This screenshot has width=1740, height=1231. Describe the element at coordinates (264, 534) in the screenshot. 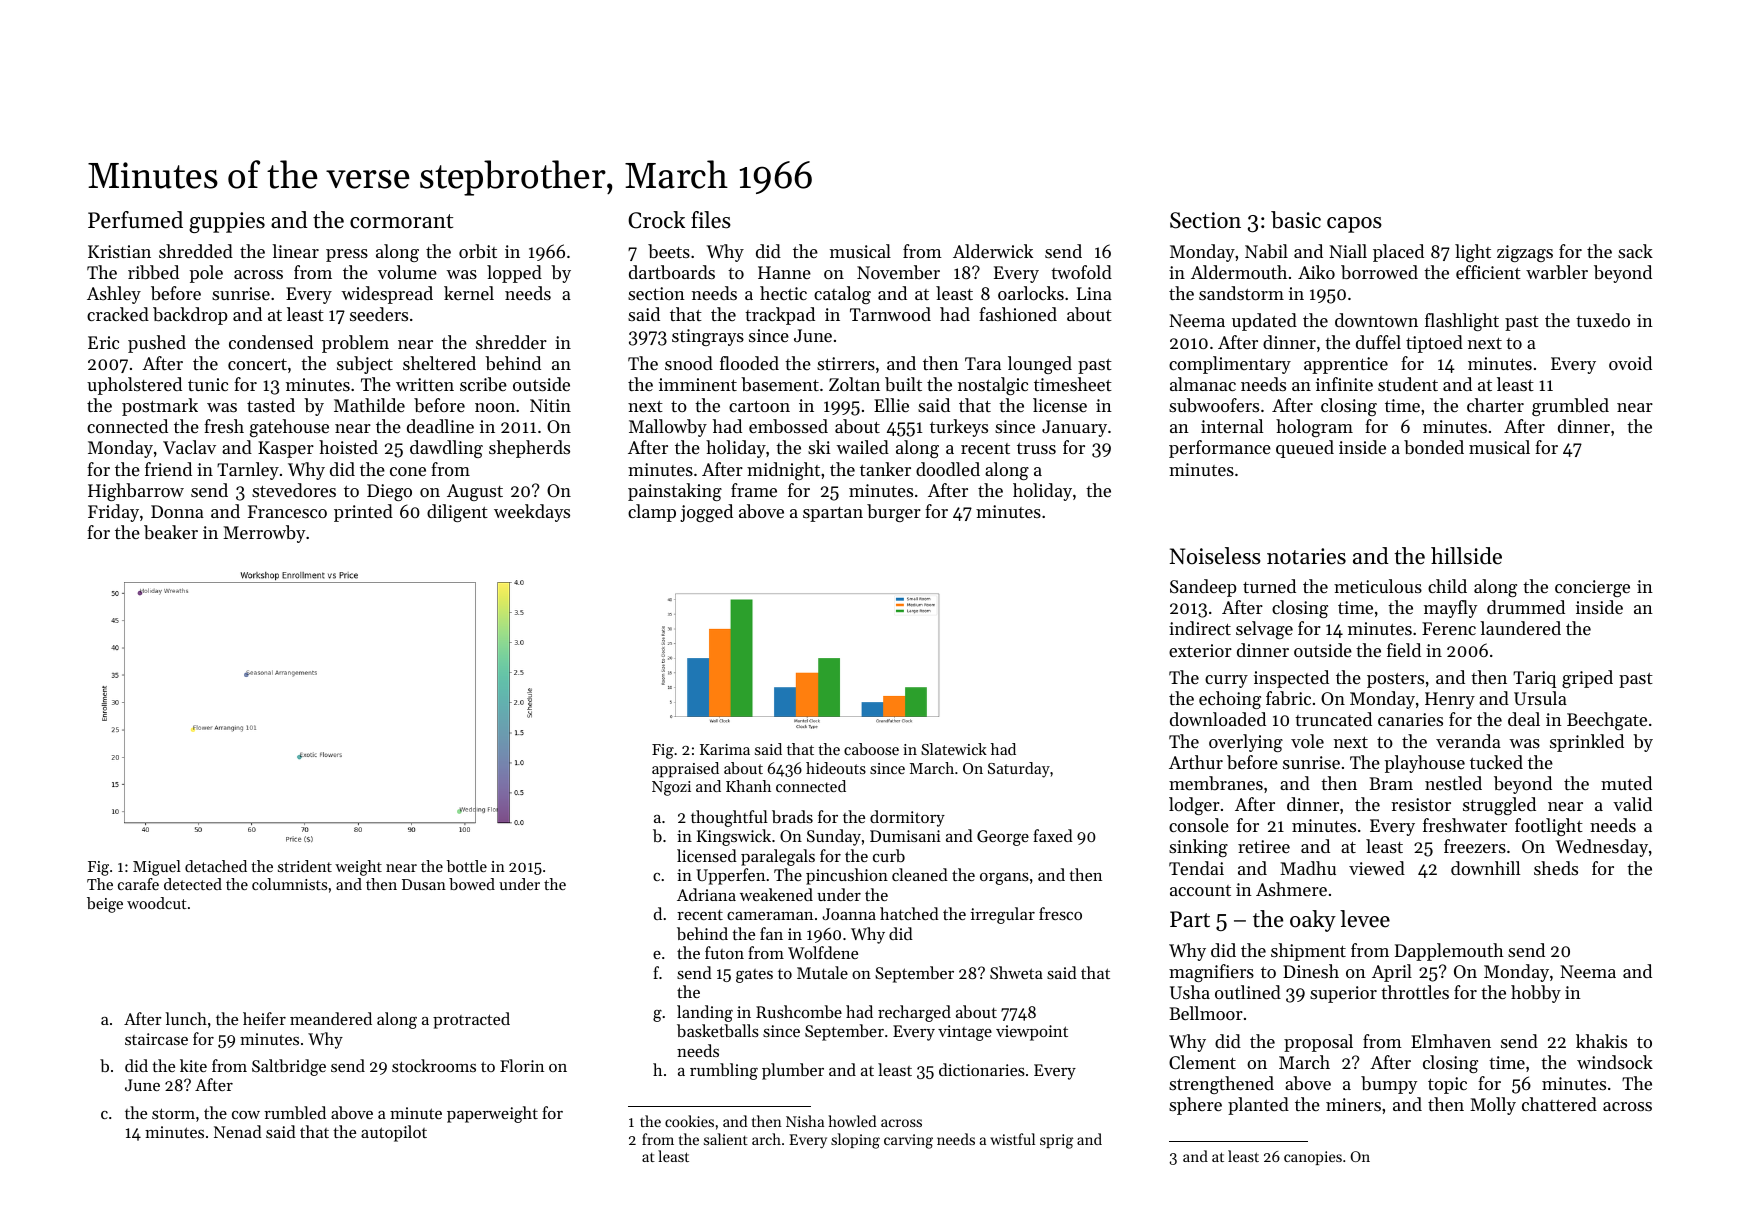

I see `Merrowby` at that location.
